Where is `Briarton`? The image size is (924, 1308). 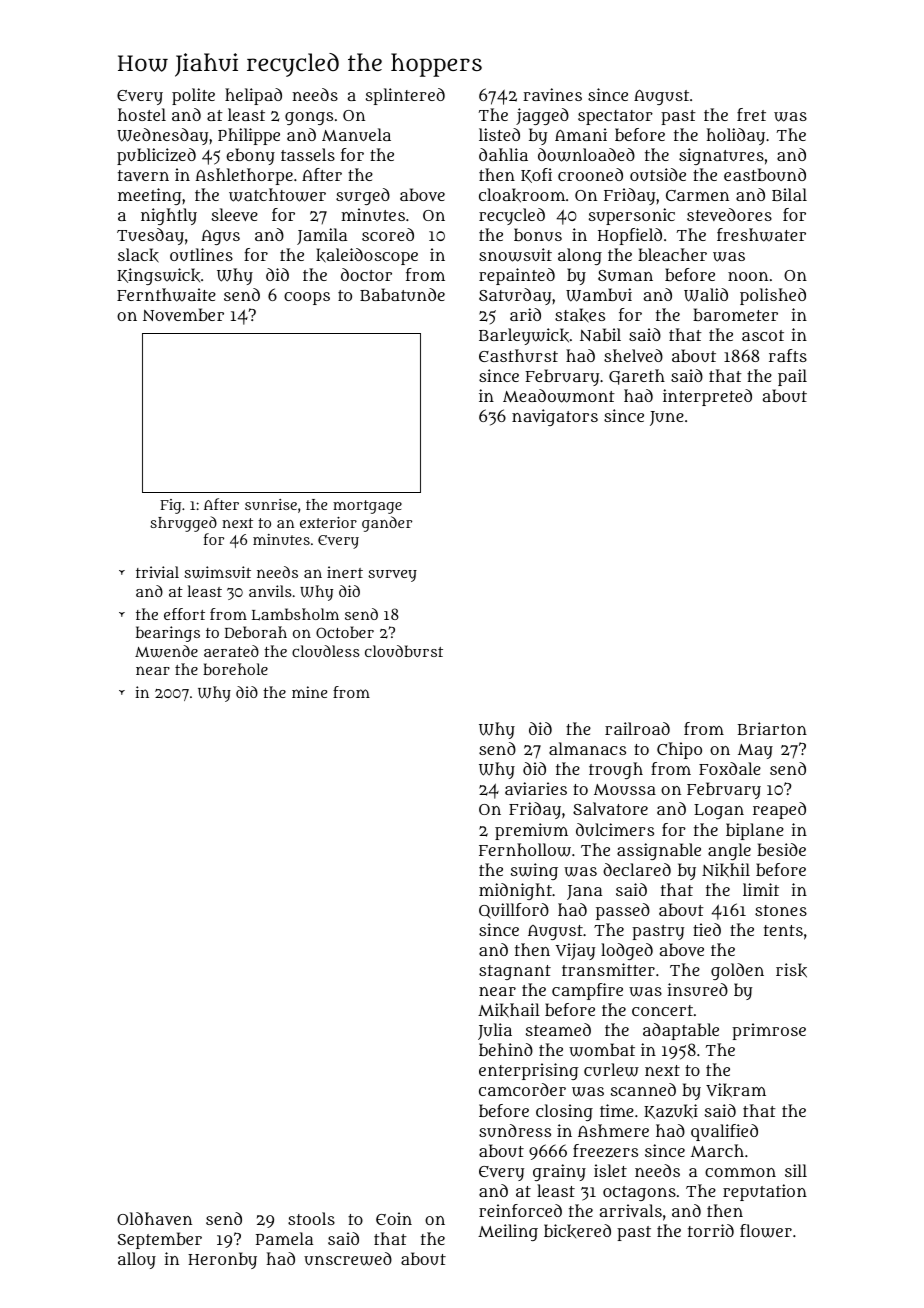
Briarton is located at coordinates (772, 728).
